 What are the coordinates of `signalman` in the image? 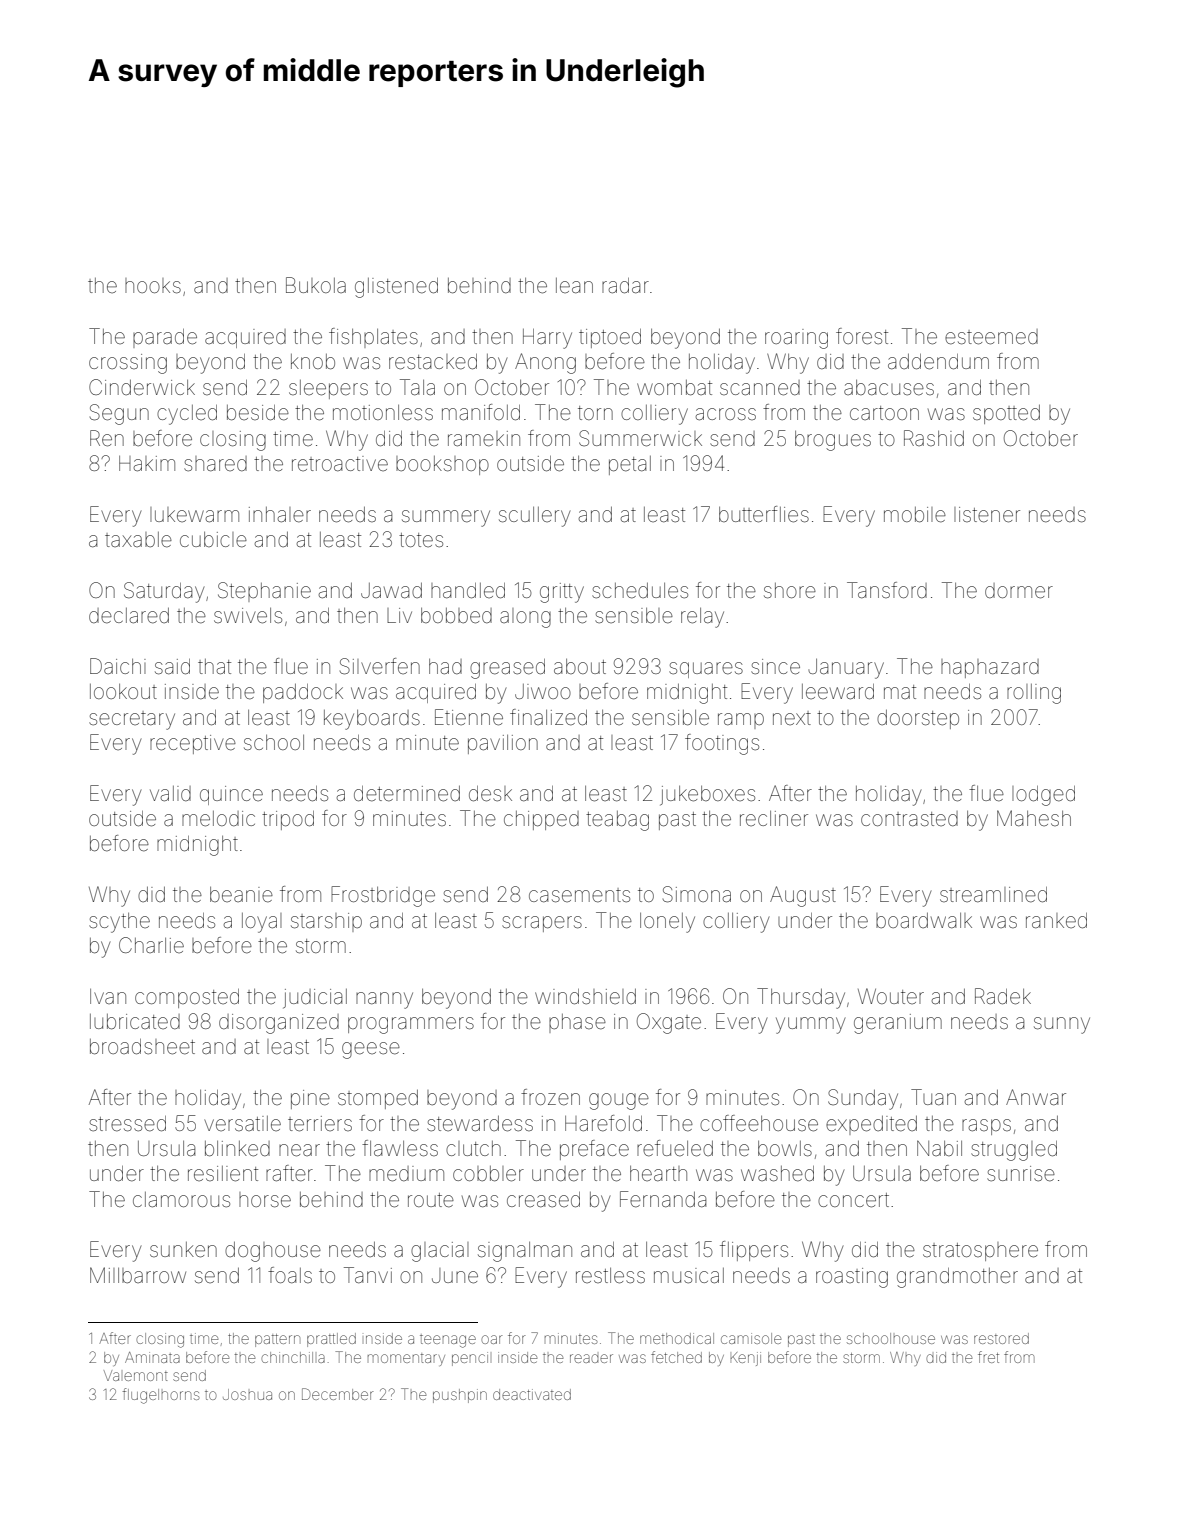 It's located at (525, 1252).
